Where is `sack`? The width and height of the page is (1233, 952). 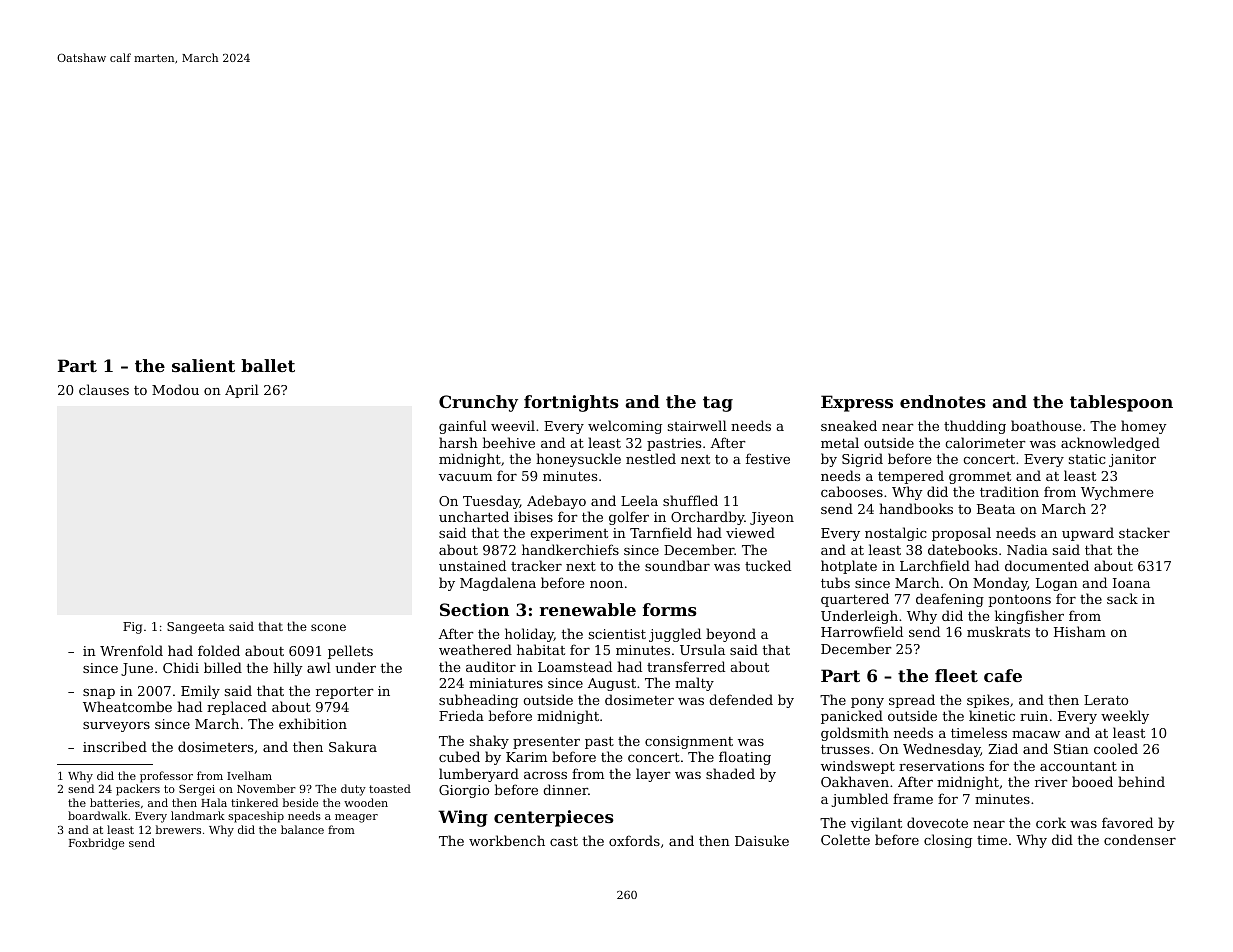 sack is located at coordinates (1122, 598).
